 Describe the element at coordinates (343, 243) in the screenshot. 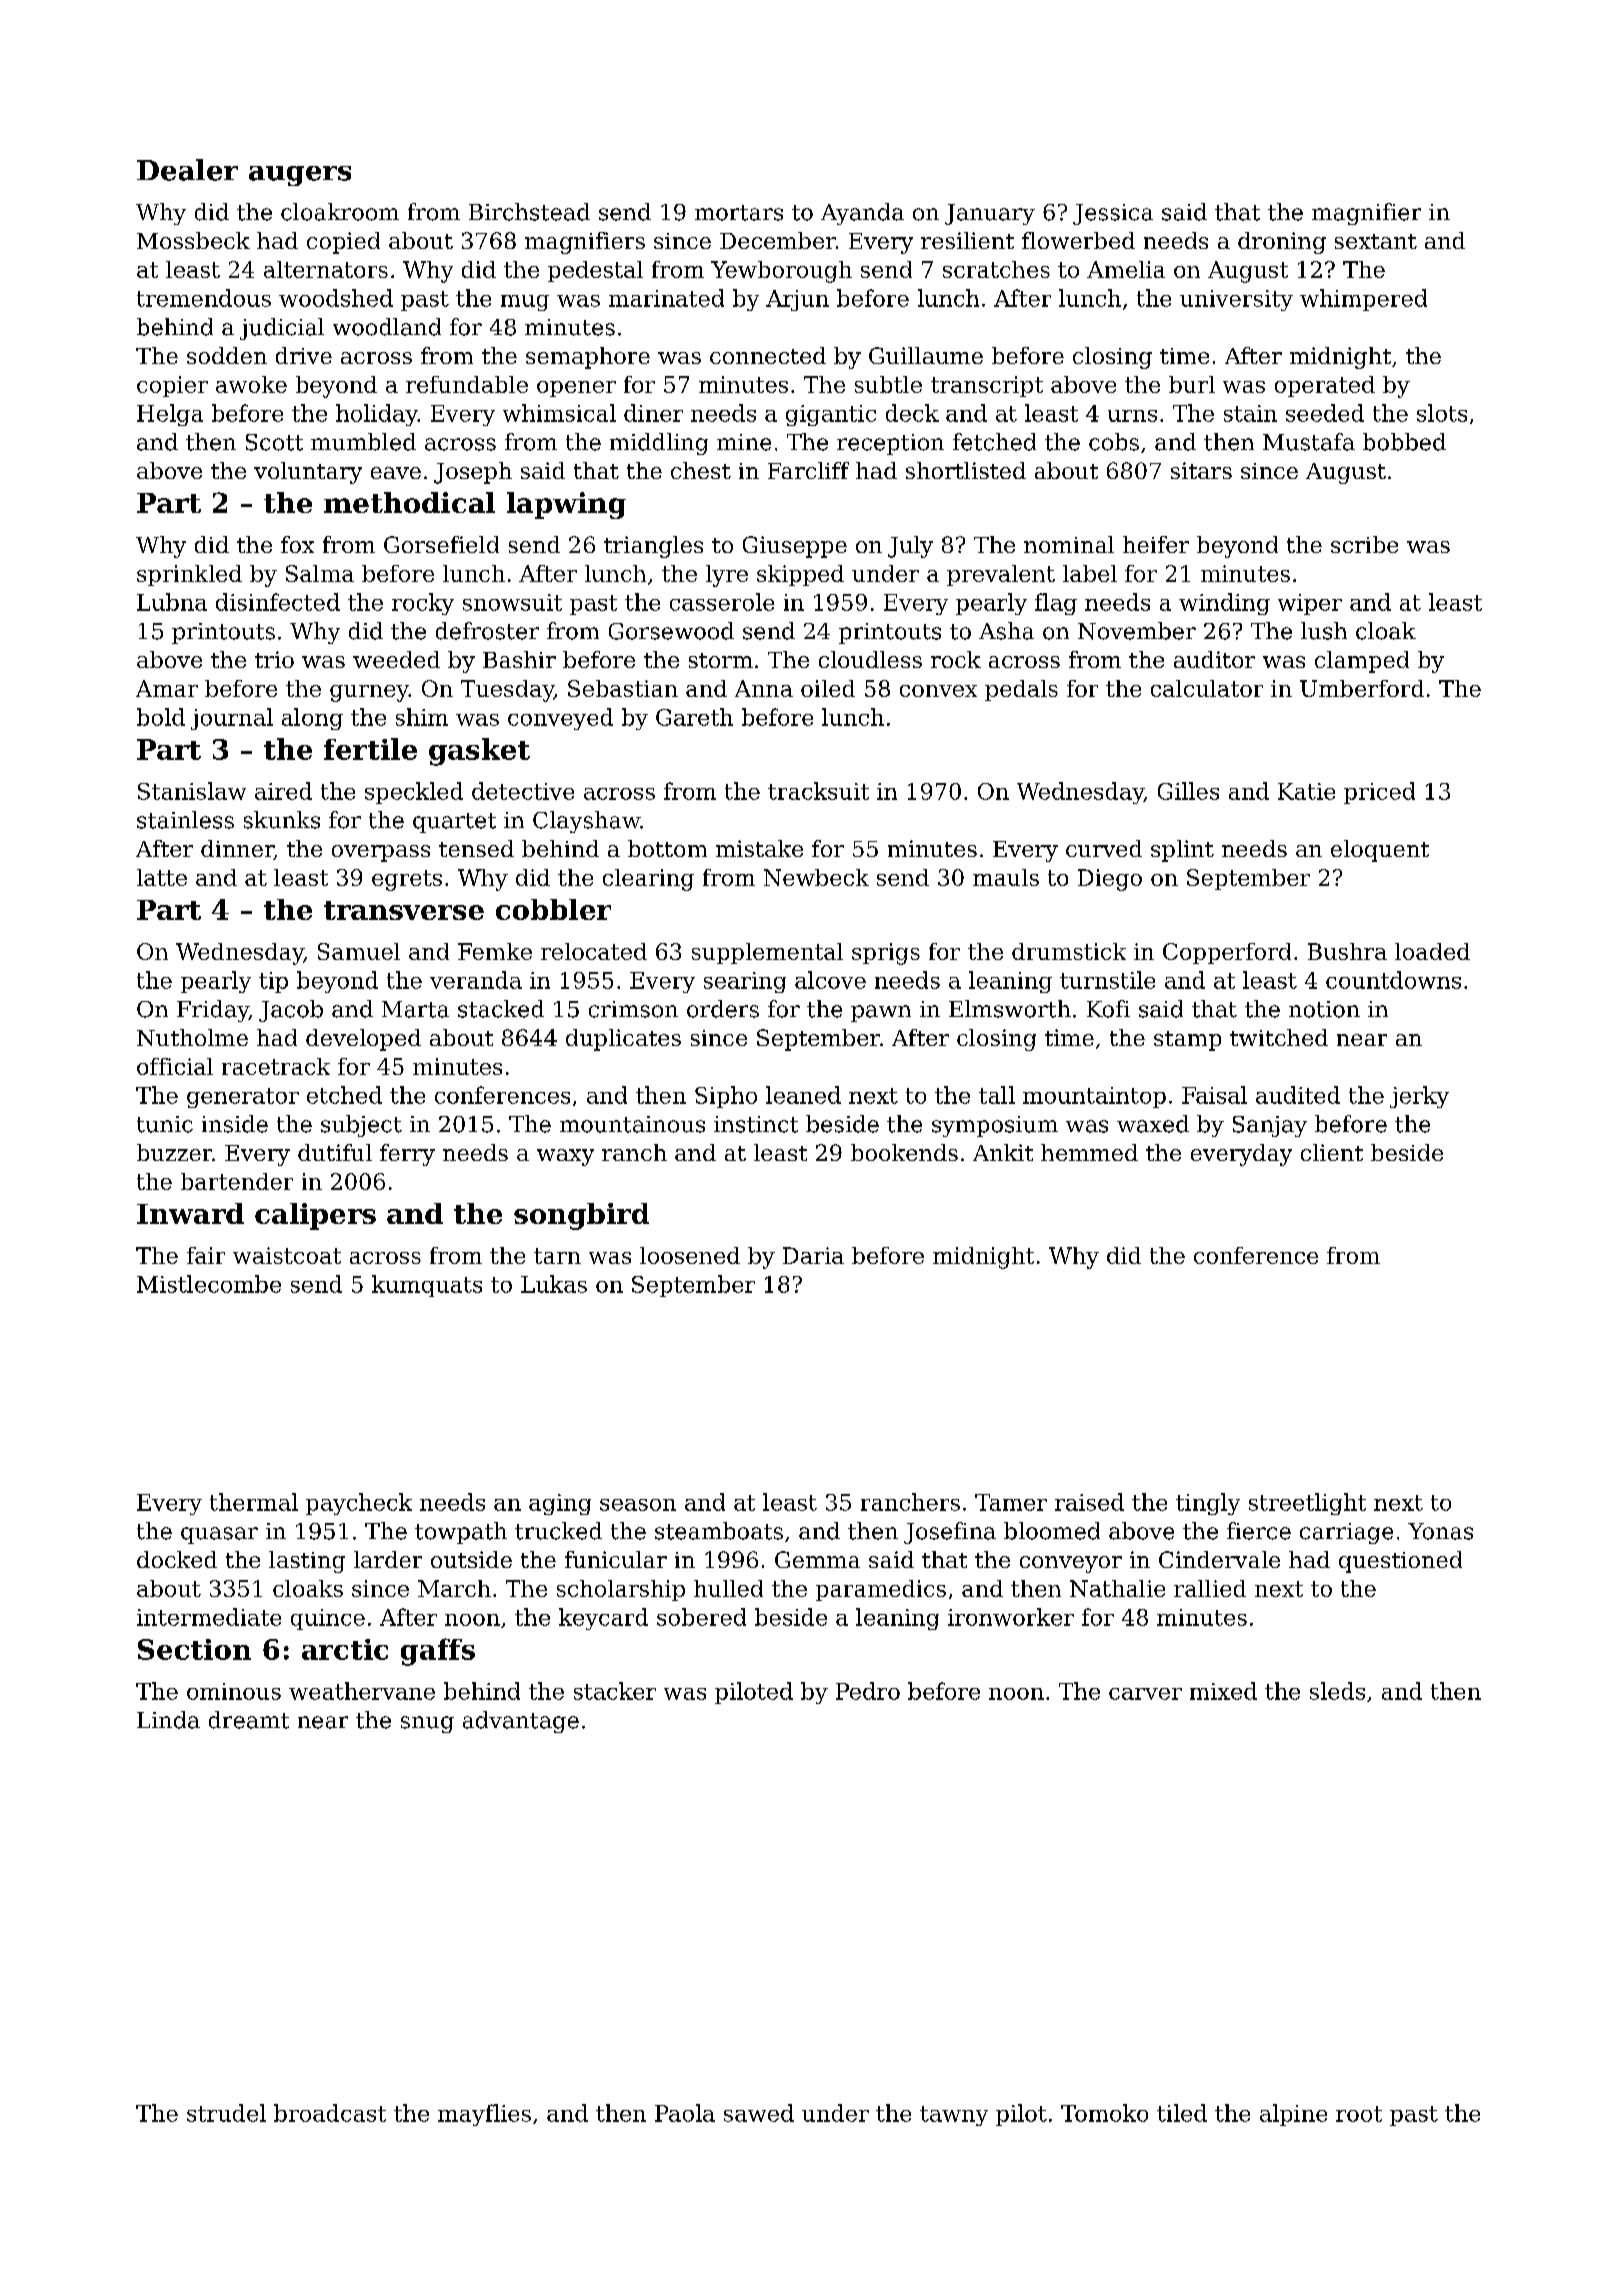

I see `copied` at that location.
